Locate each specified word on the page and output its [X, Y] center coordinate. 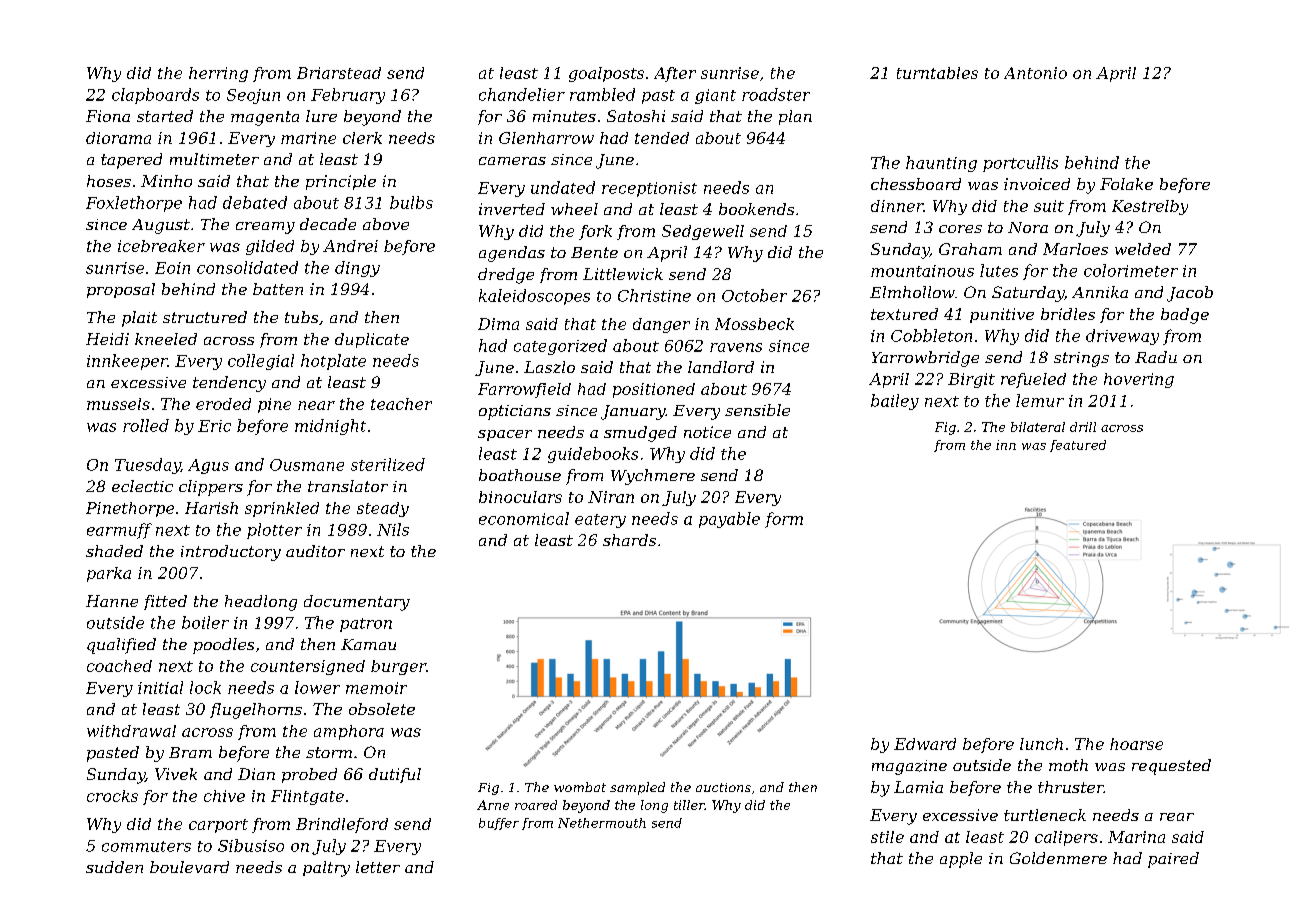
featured [1078, 446]
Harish [211, 508]
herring [218, 74]
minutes [564, 116]
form [784, 520]
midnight [330, 427]
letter [378, 867]
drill [1083, 427]
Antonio [1035, 73]
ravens [736, 347]
